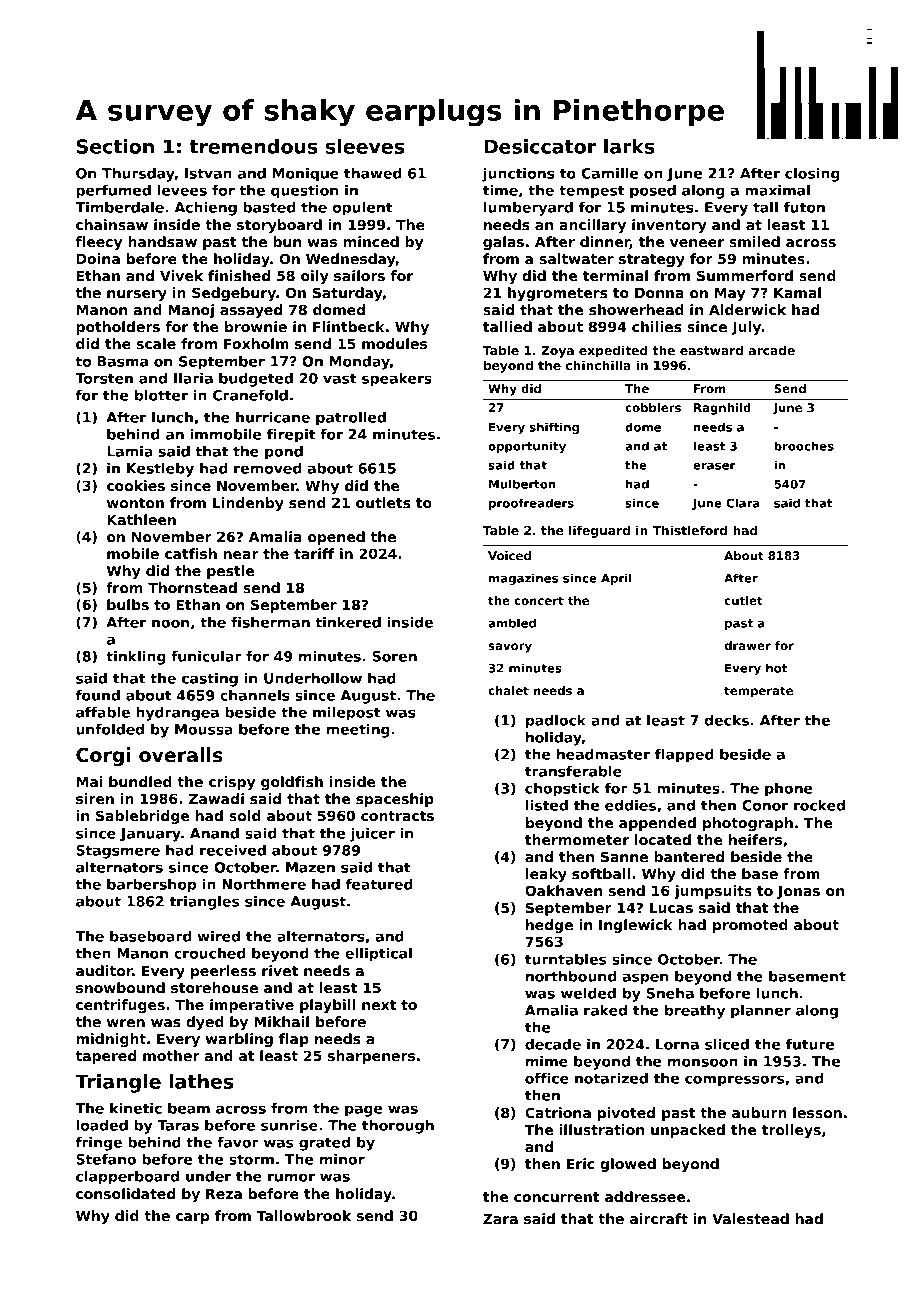 The height and width of the screenshot is (1308, 924). I want to click on Inglewick, so click(636, 926).
